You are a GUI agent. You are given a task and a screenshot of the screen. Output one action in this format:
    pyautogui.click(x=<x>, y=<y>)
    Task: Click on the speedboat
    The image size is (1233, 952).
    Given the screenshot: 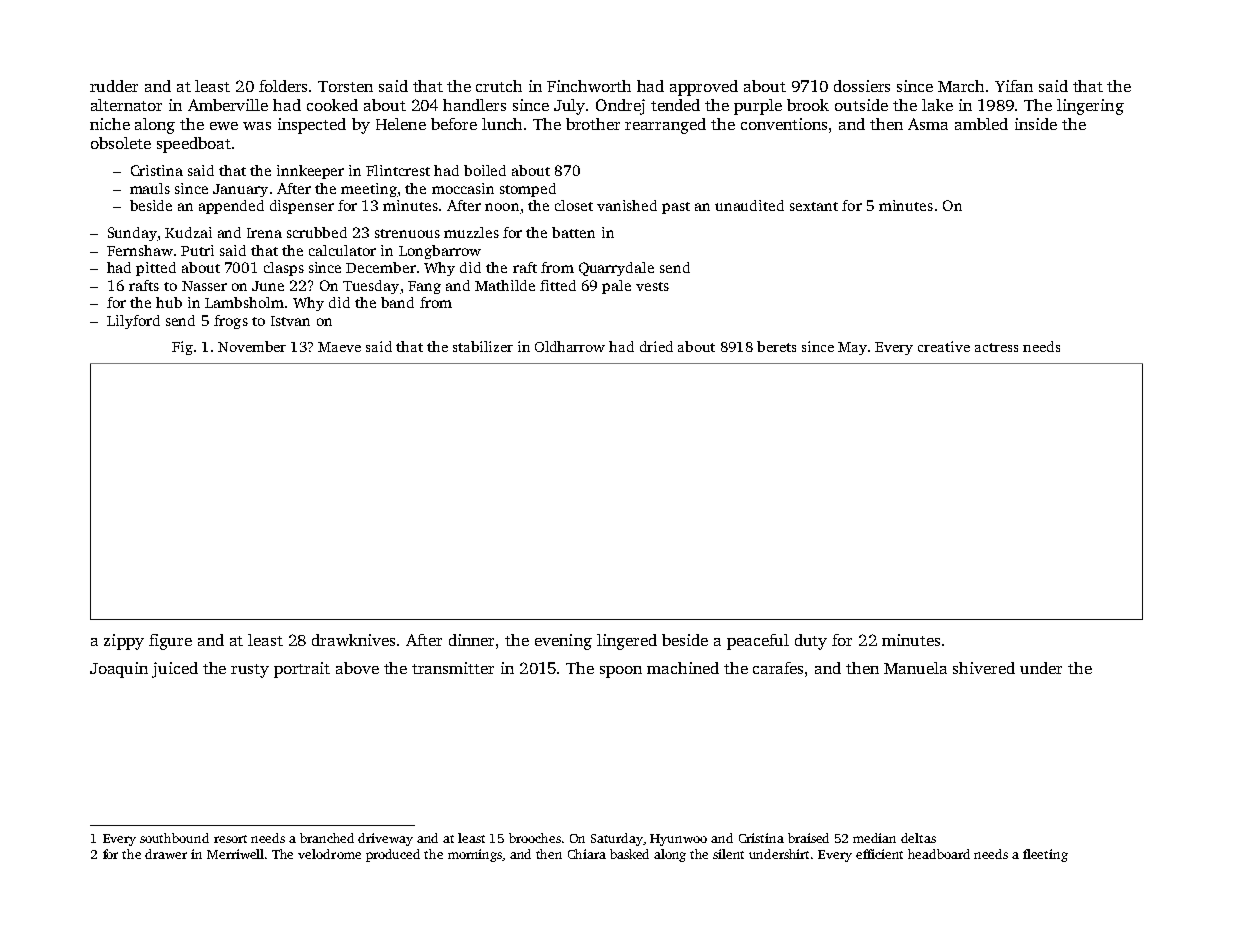 What is the action you would take?
    pyautogui.click(x=194, y=145)
